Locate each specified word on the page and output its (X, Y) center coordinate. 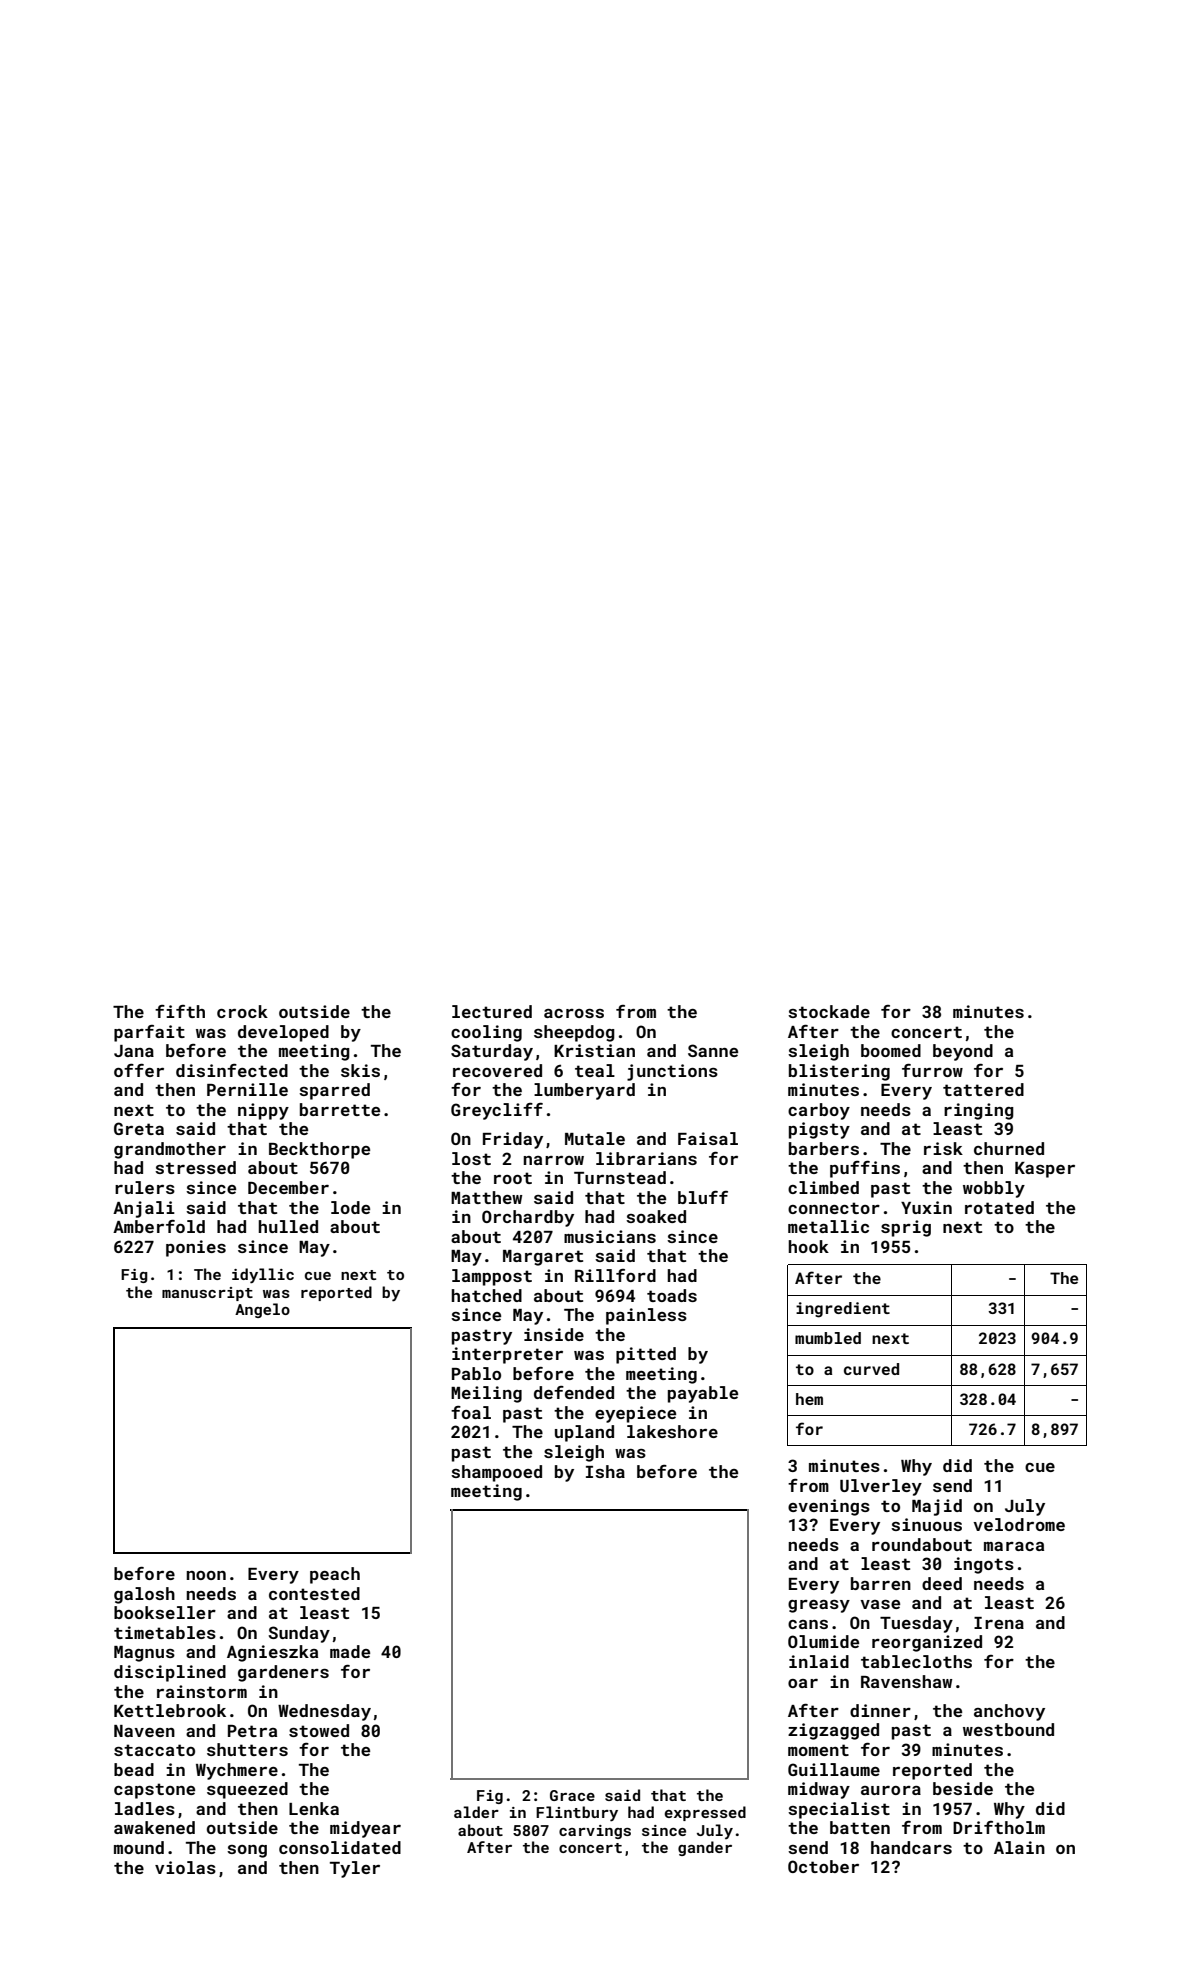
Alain (1019, 1847)
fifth (180, 1011)
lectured (492, 1011)
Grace (572, 1795)
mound (139, 1847)
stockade (829, 1011)
